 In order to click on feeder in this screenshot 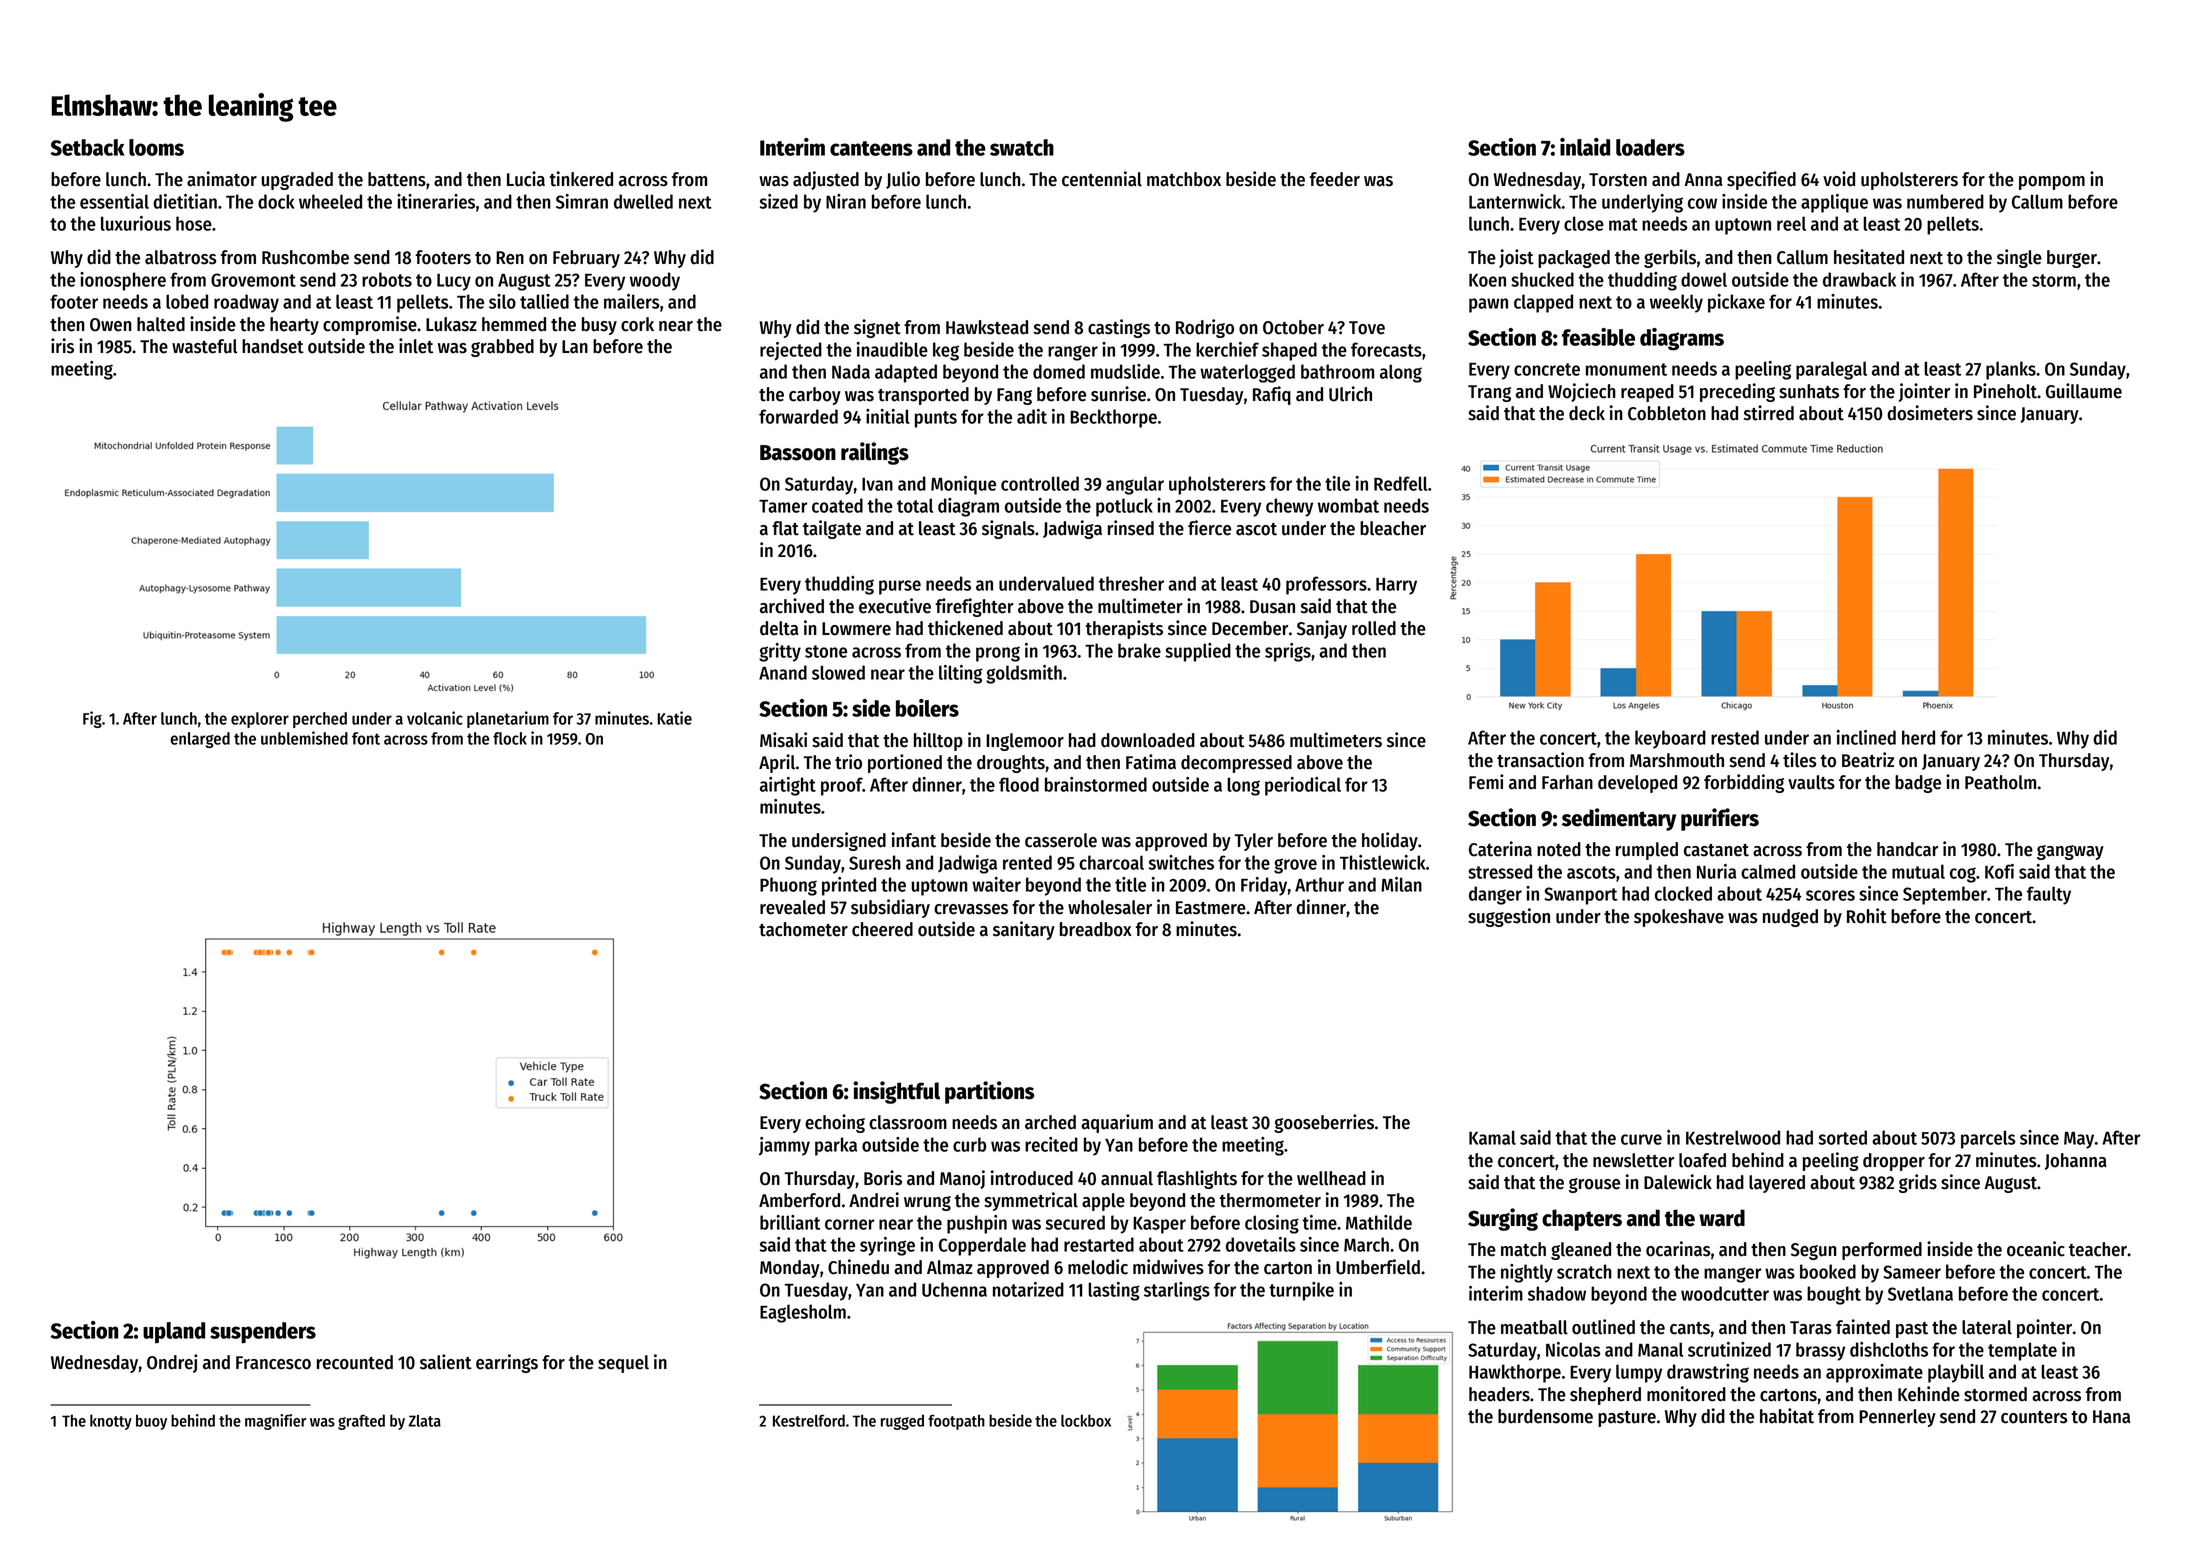, I will do `click(1334, 179)`.
